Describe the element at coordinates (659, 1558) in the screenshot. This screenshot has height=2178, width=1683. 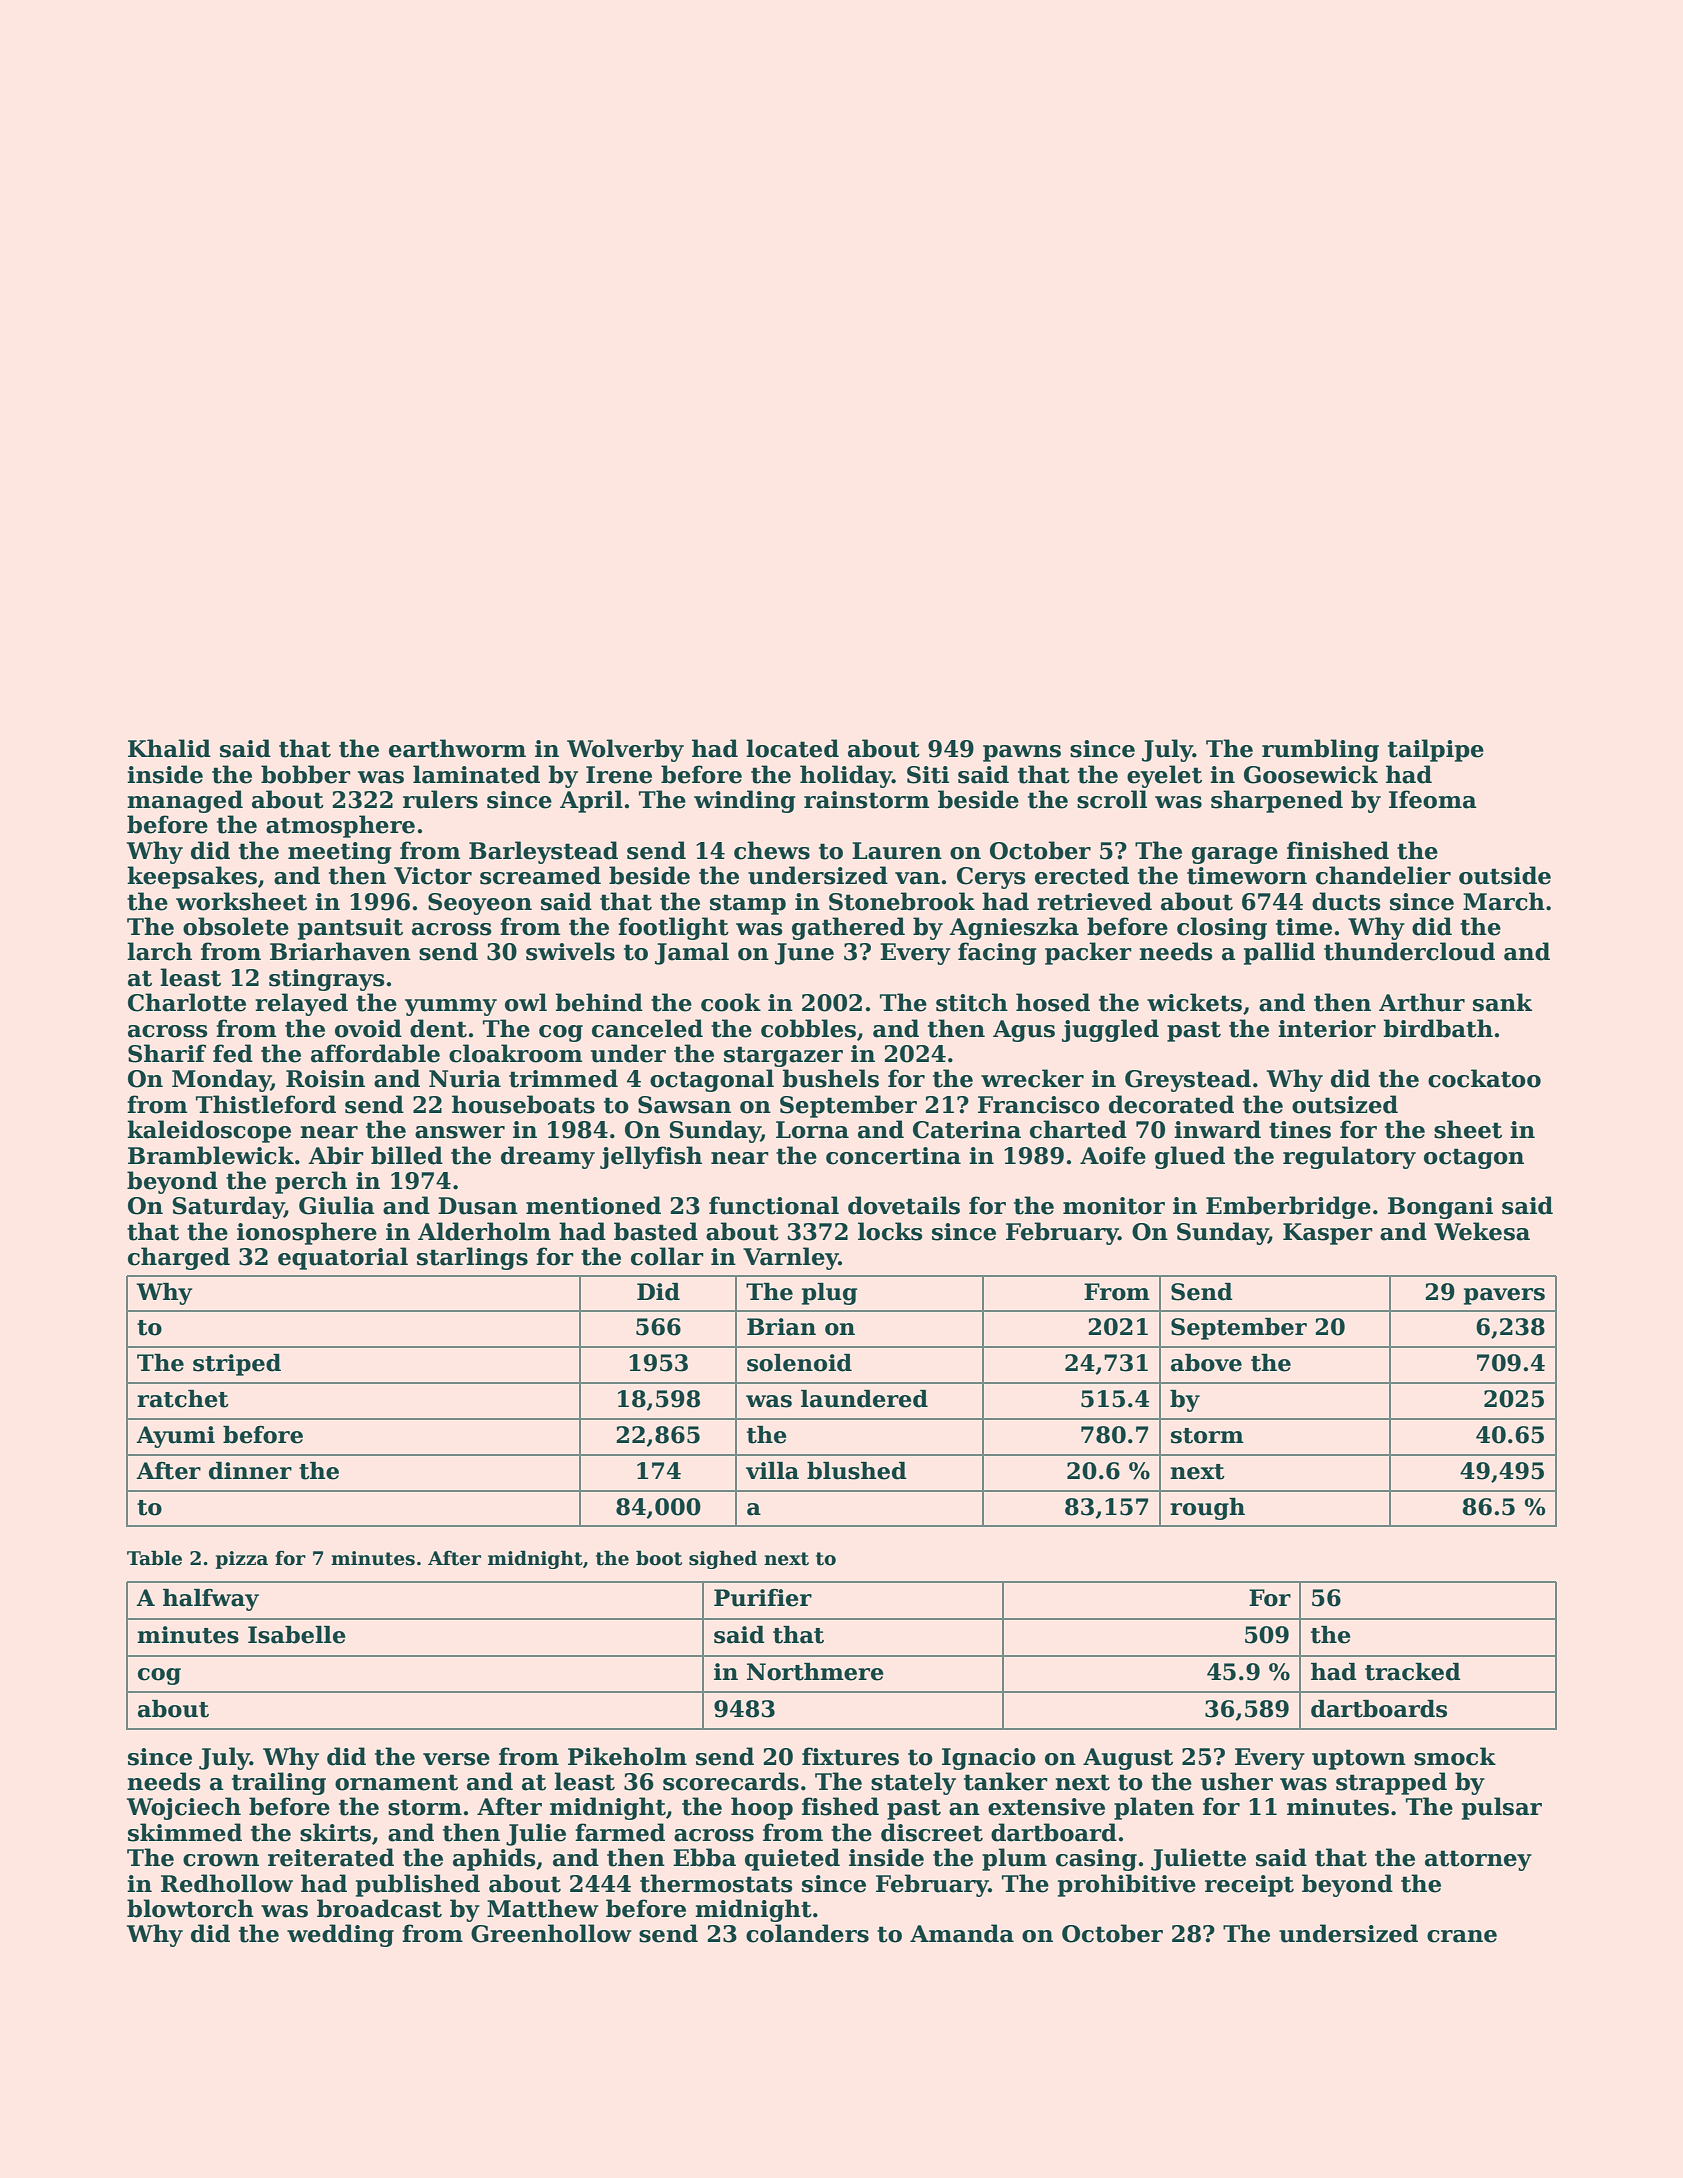
I see `boot` at that location.
